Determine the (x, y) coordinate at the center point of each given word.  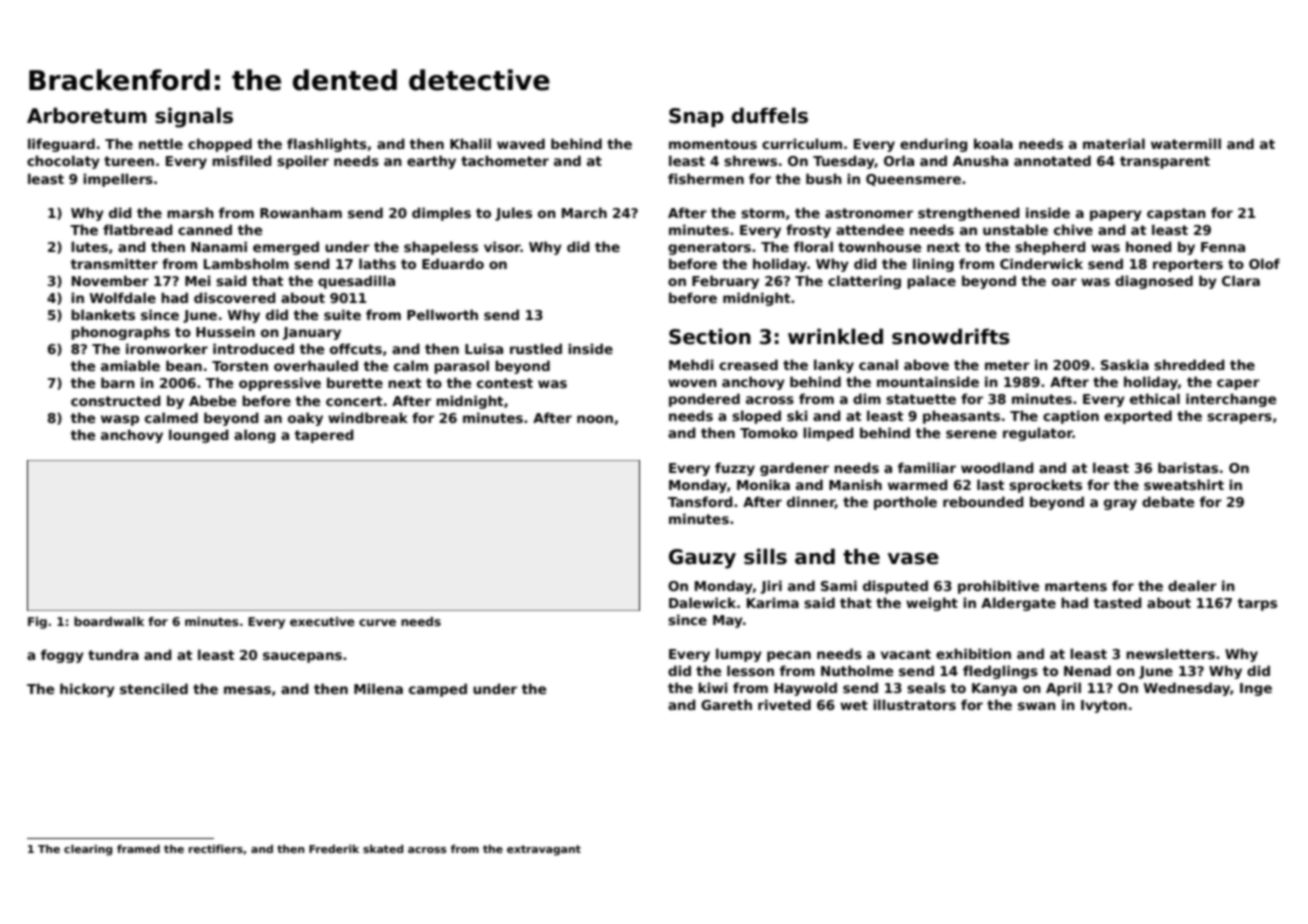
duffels (770, 115)
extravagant (544, 850)
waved (521, 143)
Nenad (1087, 670)
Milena (378, 688)
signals (194, 117)
